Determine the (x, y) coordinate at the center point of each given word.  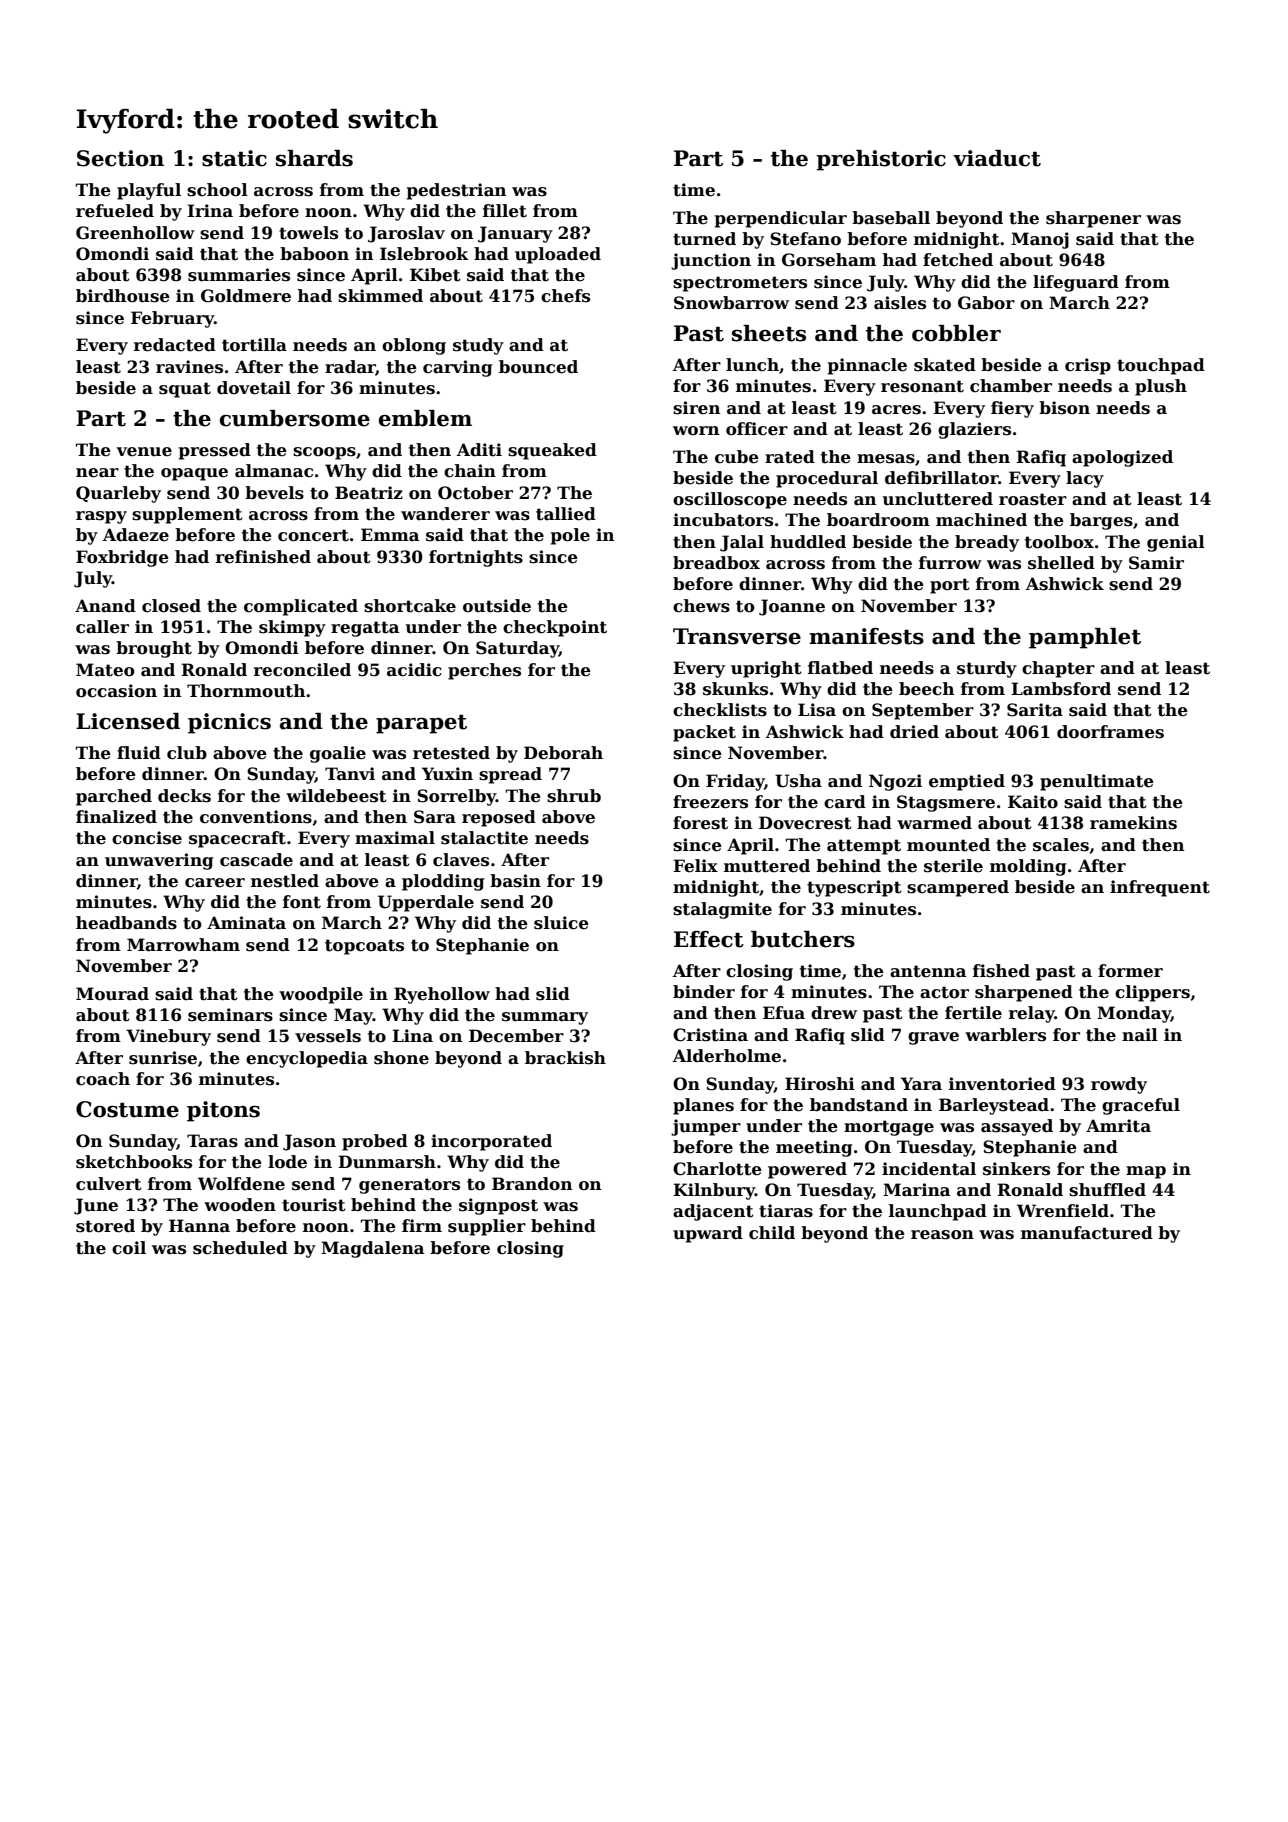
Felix (695, 866)
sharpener (1093, 219)
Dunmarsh (387, 1162)
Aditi (479, 450)
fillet (505, 211)
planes (703, 1106)
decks (184, 796)
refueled (115, 211)
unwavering (159, 861)
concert (313, 535)
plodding (443, 882)
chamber (1011, 386)
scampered (958, 888)
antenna (928, 971)
